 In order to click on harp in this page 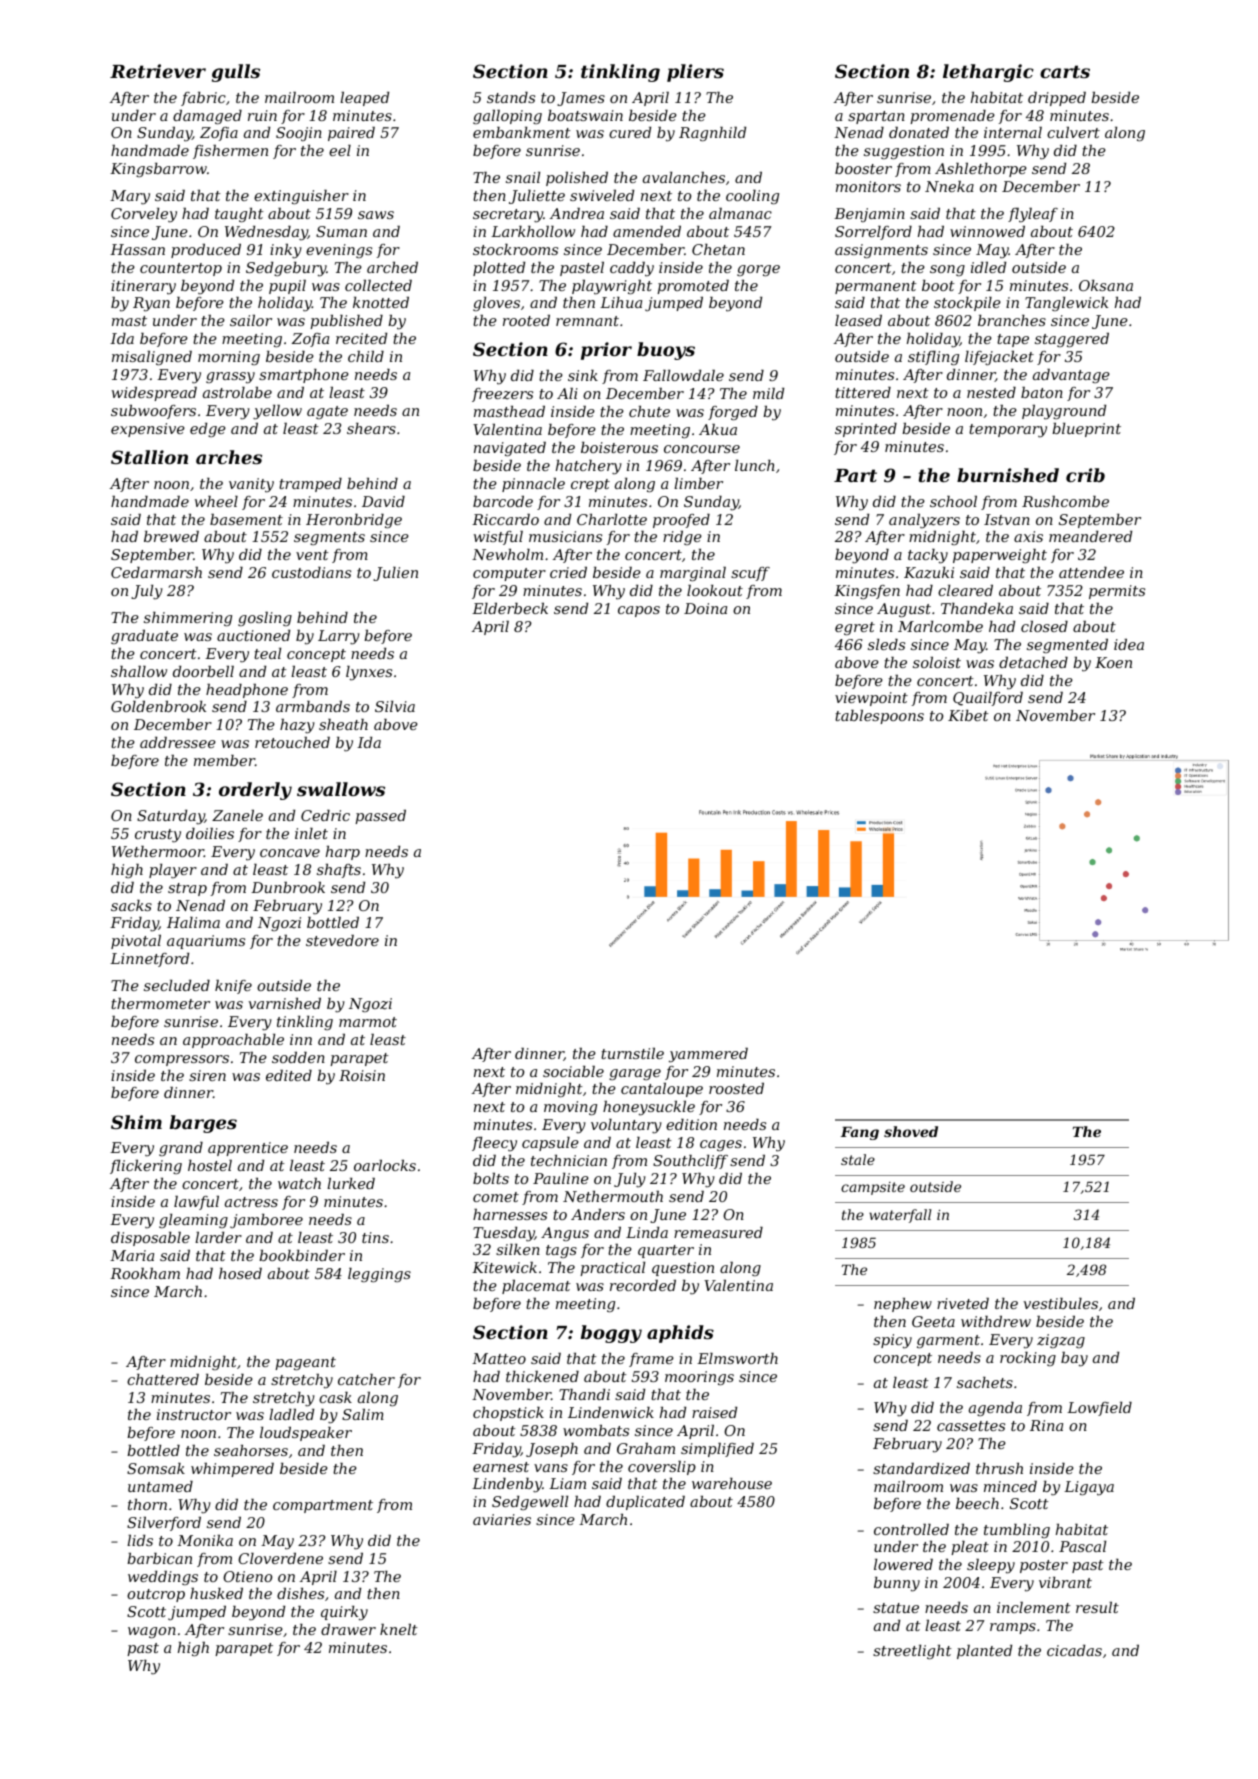, I will do `click(343, 853)`.
